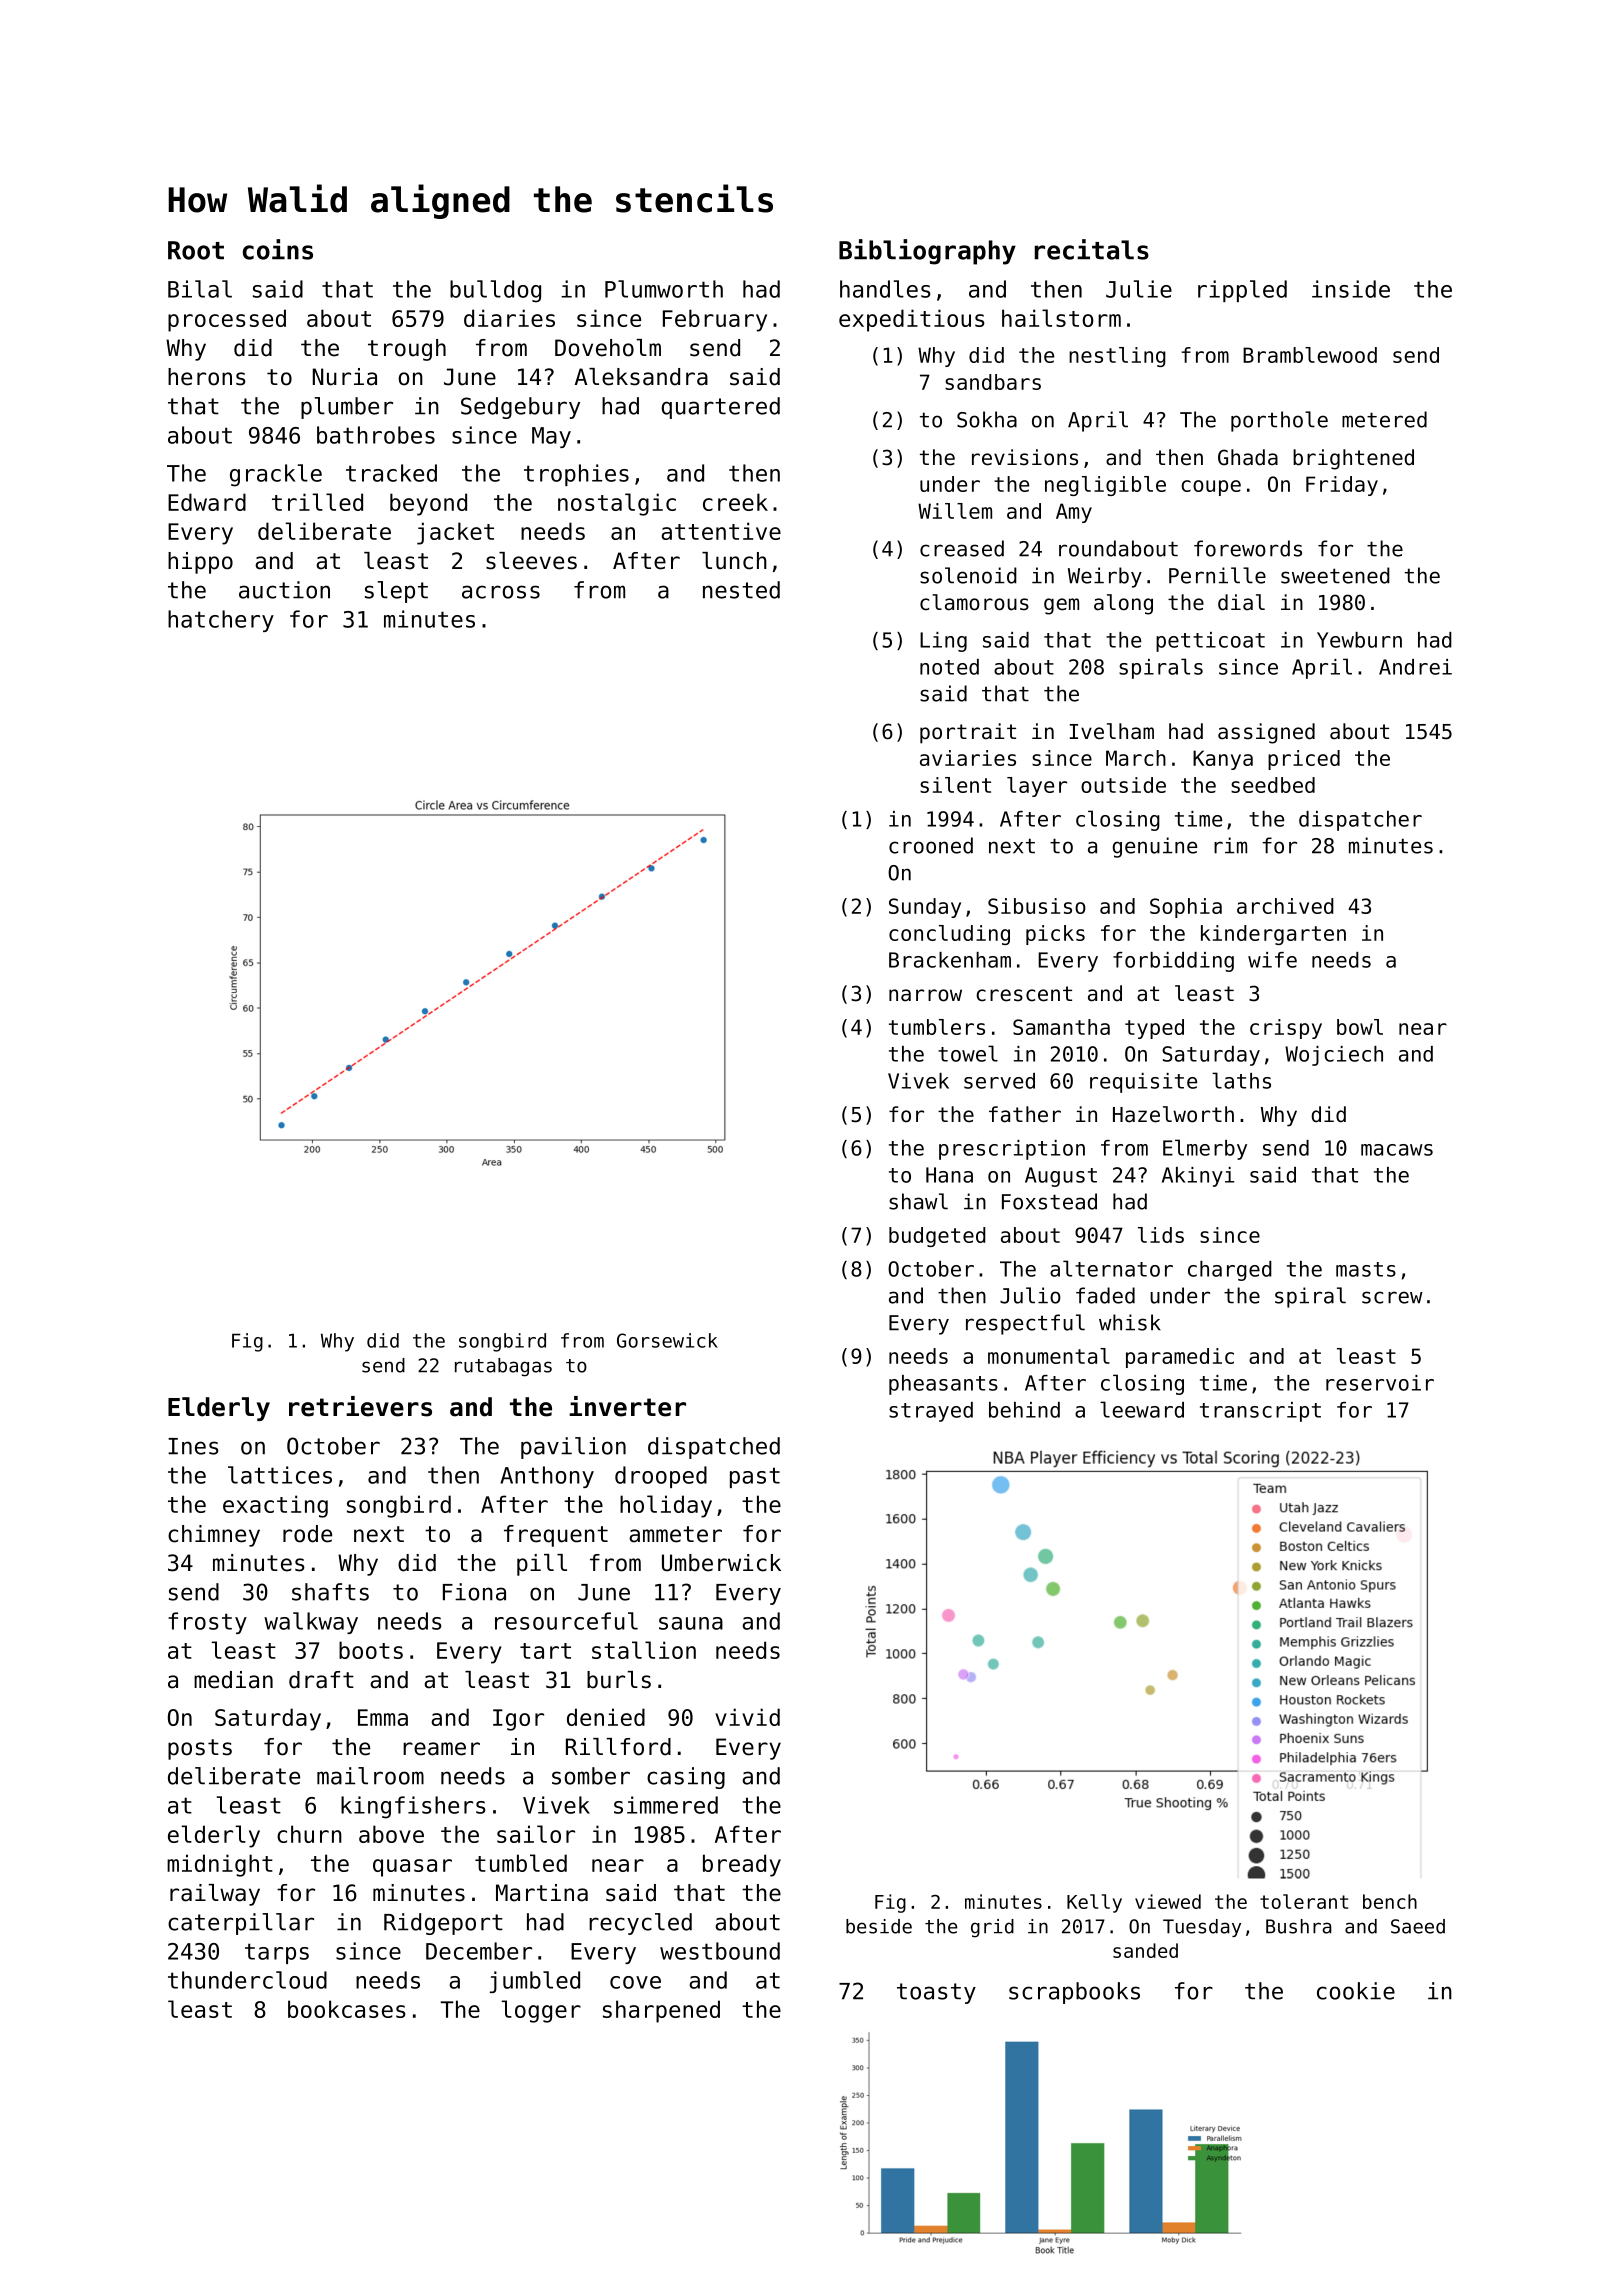 This image has height=2292, width=1620. What do you see at coordinates (1260, 1412) in the image?
I see `transcript` at bounding box center [1260, 1412].
